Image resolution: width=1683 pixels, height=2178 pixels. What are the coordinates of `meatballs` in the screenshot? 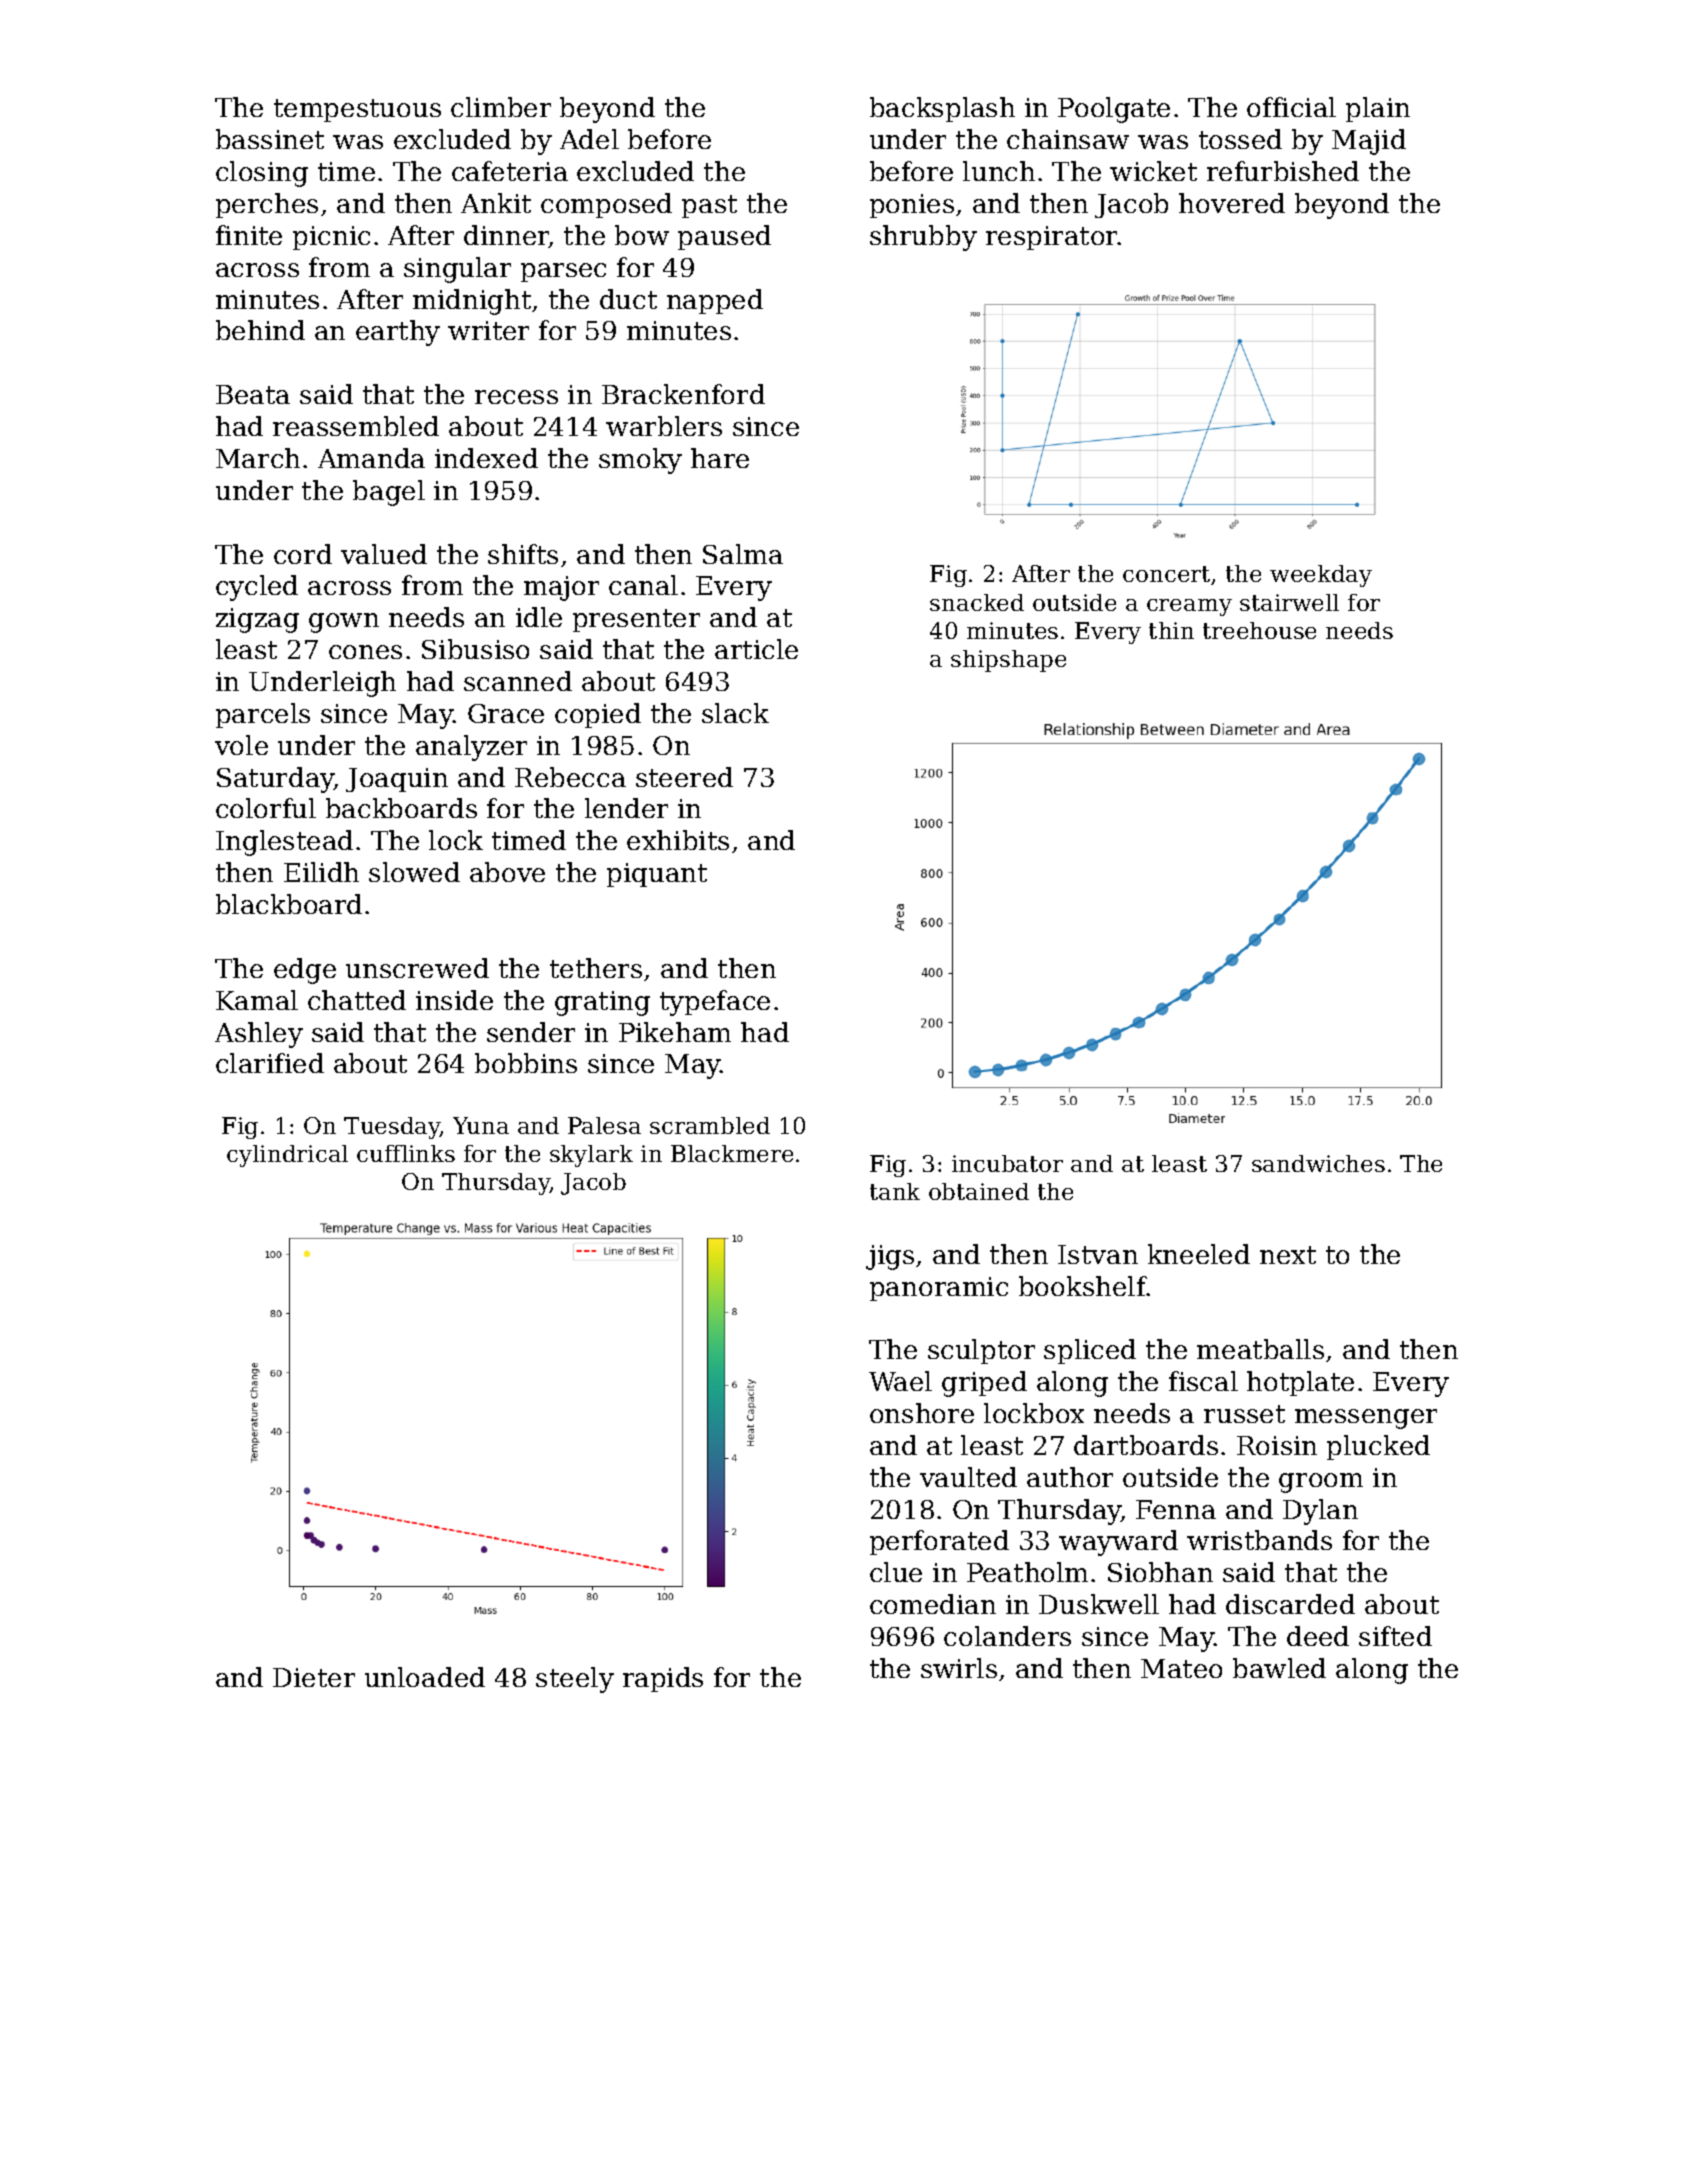 It's located at (1260, 1349).
